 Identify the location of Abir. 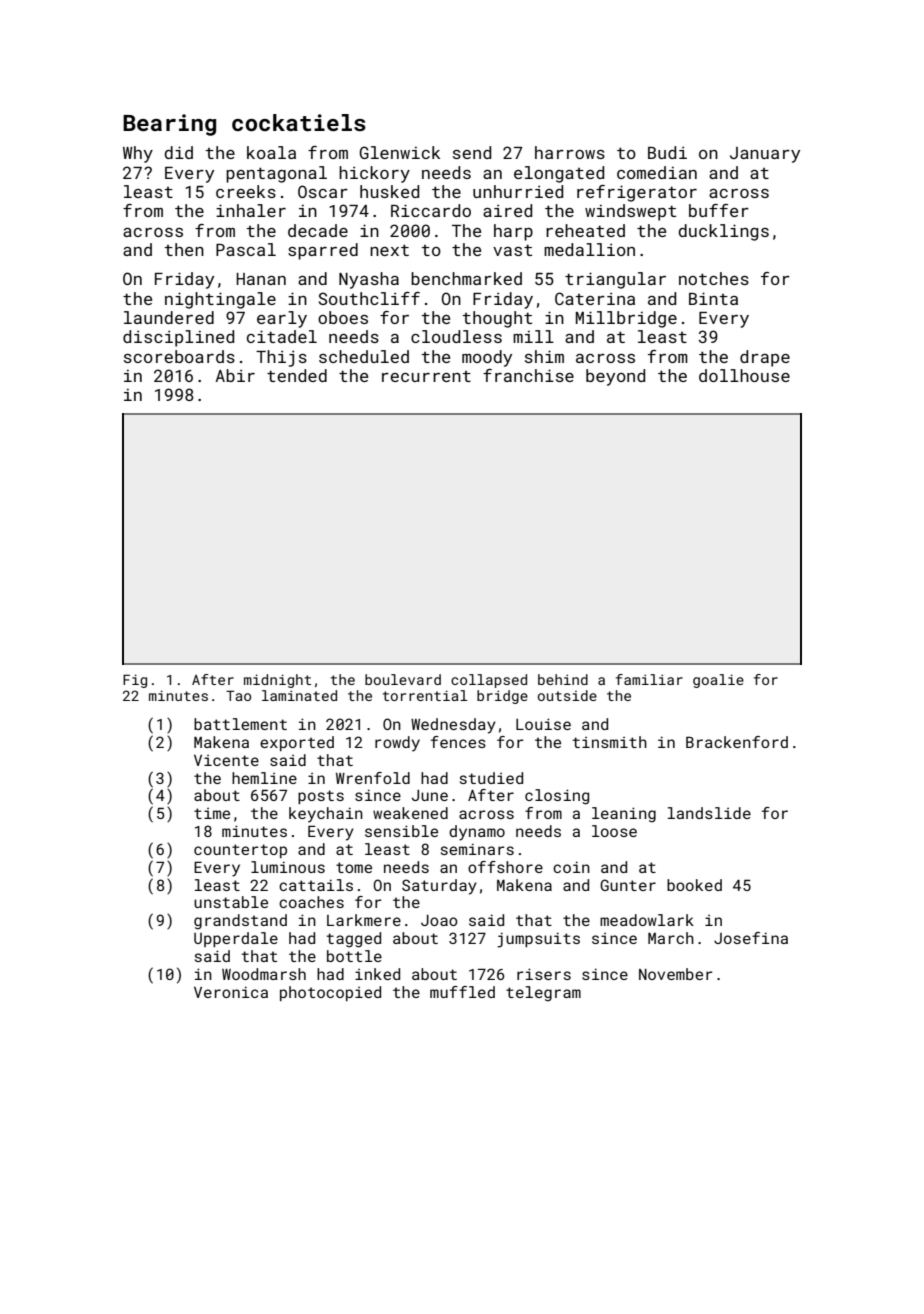
(235, 375).
